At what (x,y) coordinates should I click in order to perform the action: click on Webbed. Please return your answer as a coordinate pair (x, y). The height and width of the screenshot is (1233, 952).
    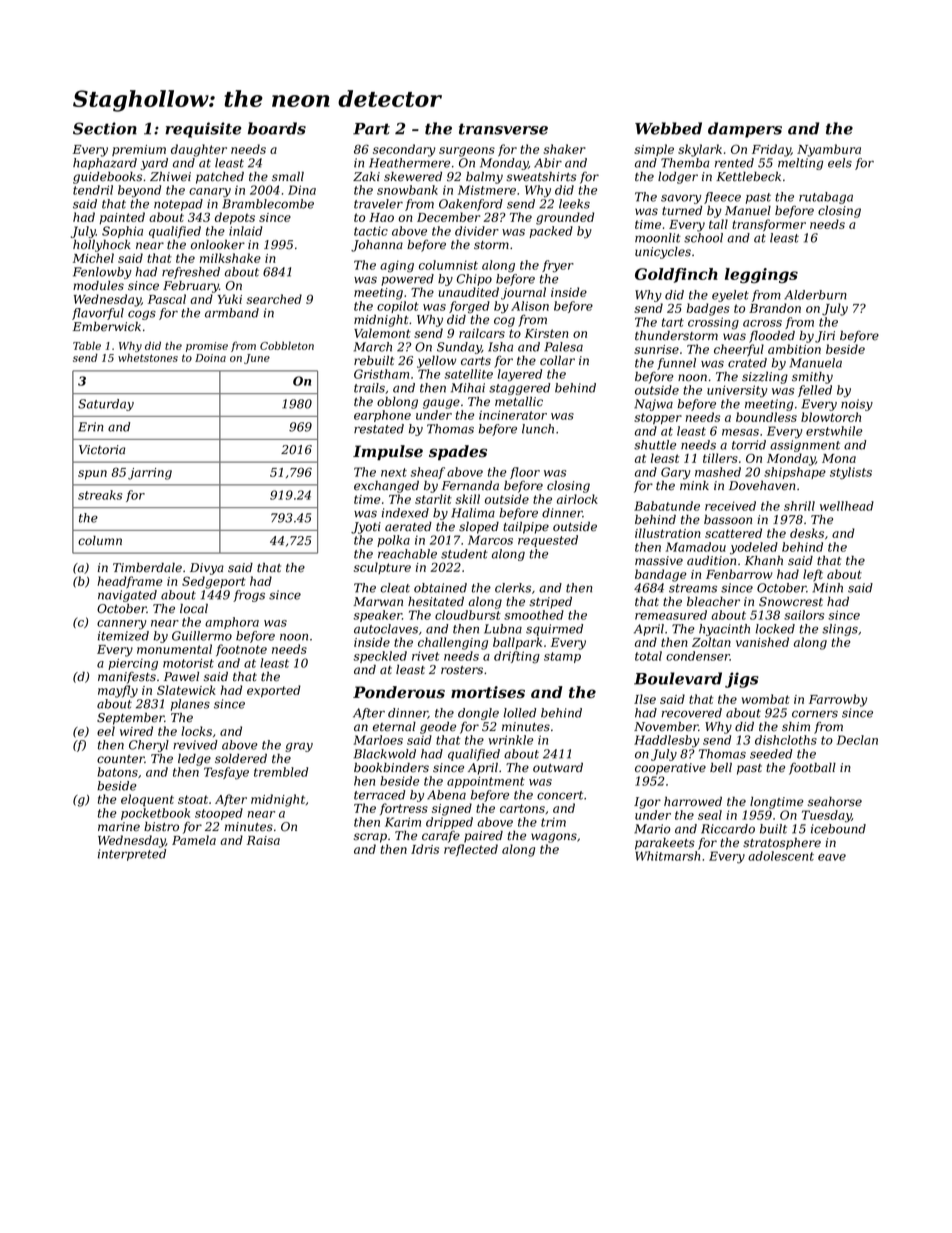
    Looking at the image, I should click on (668, 128).
